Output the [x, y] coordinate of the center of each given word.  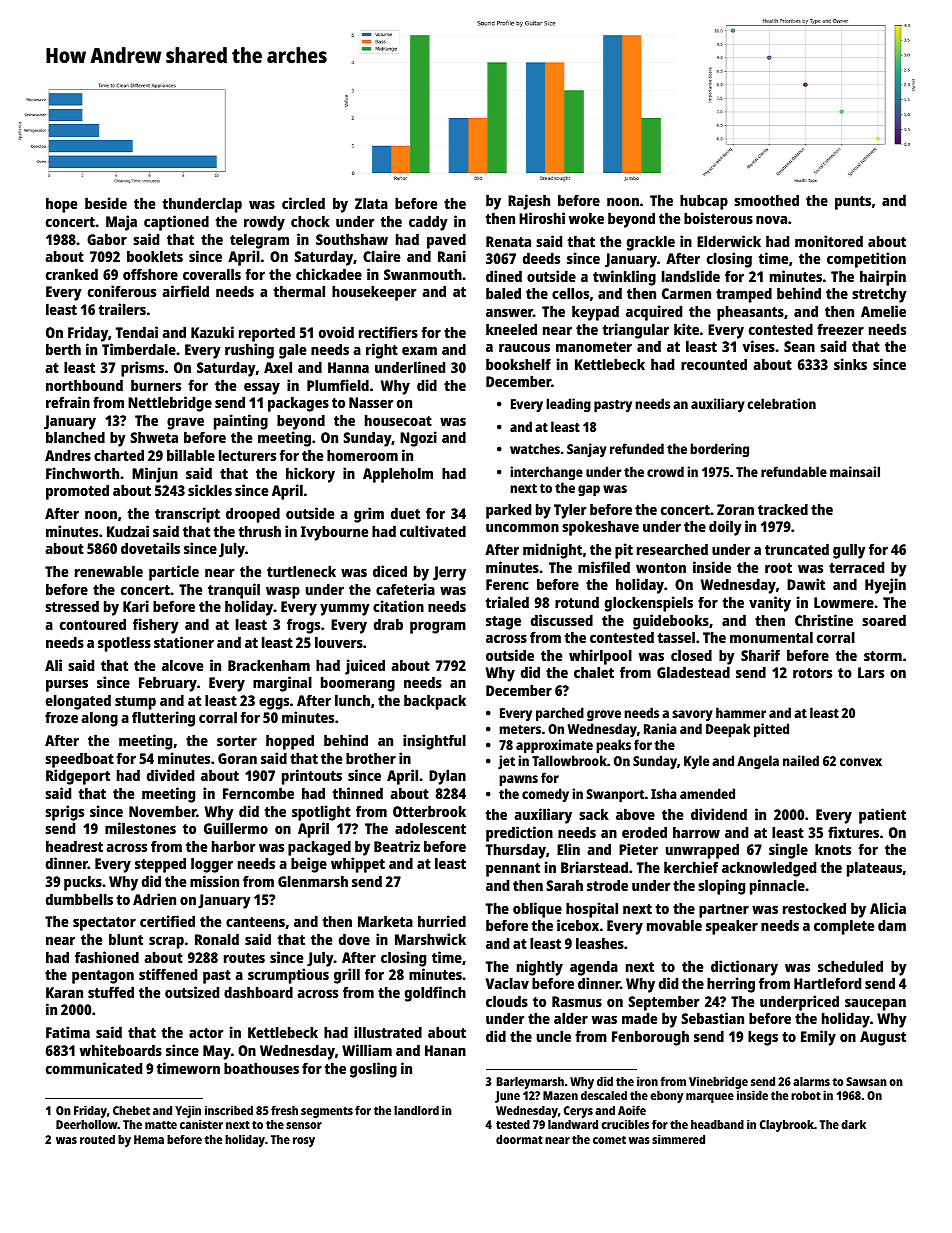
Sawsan [866, 1081]
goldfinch [435, 994]
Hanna [348, 367]
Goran [237, 758]
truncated [797, 549]
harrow [696, 832]
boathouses [261, 1068]
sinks [850, 364]
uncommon [522, 527]
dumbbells [79, 899]
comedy [545, 795]
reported [267, 334]
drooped [253, 515]
